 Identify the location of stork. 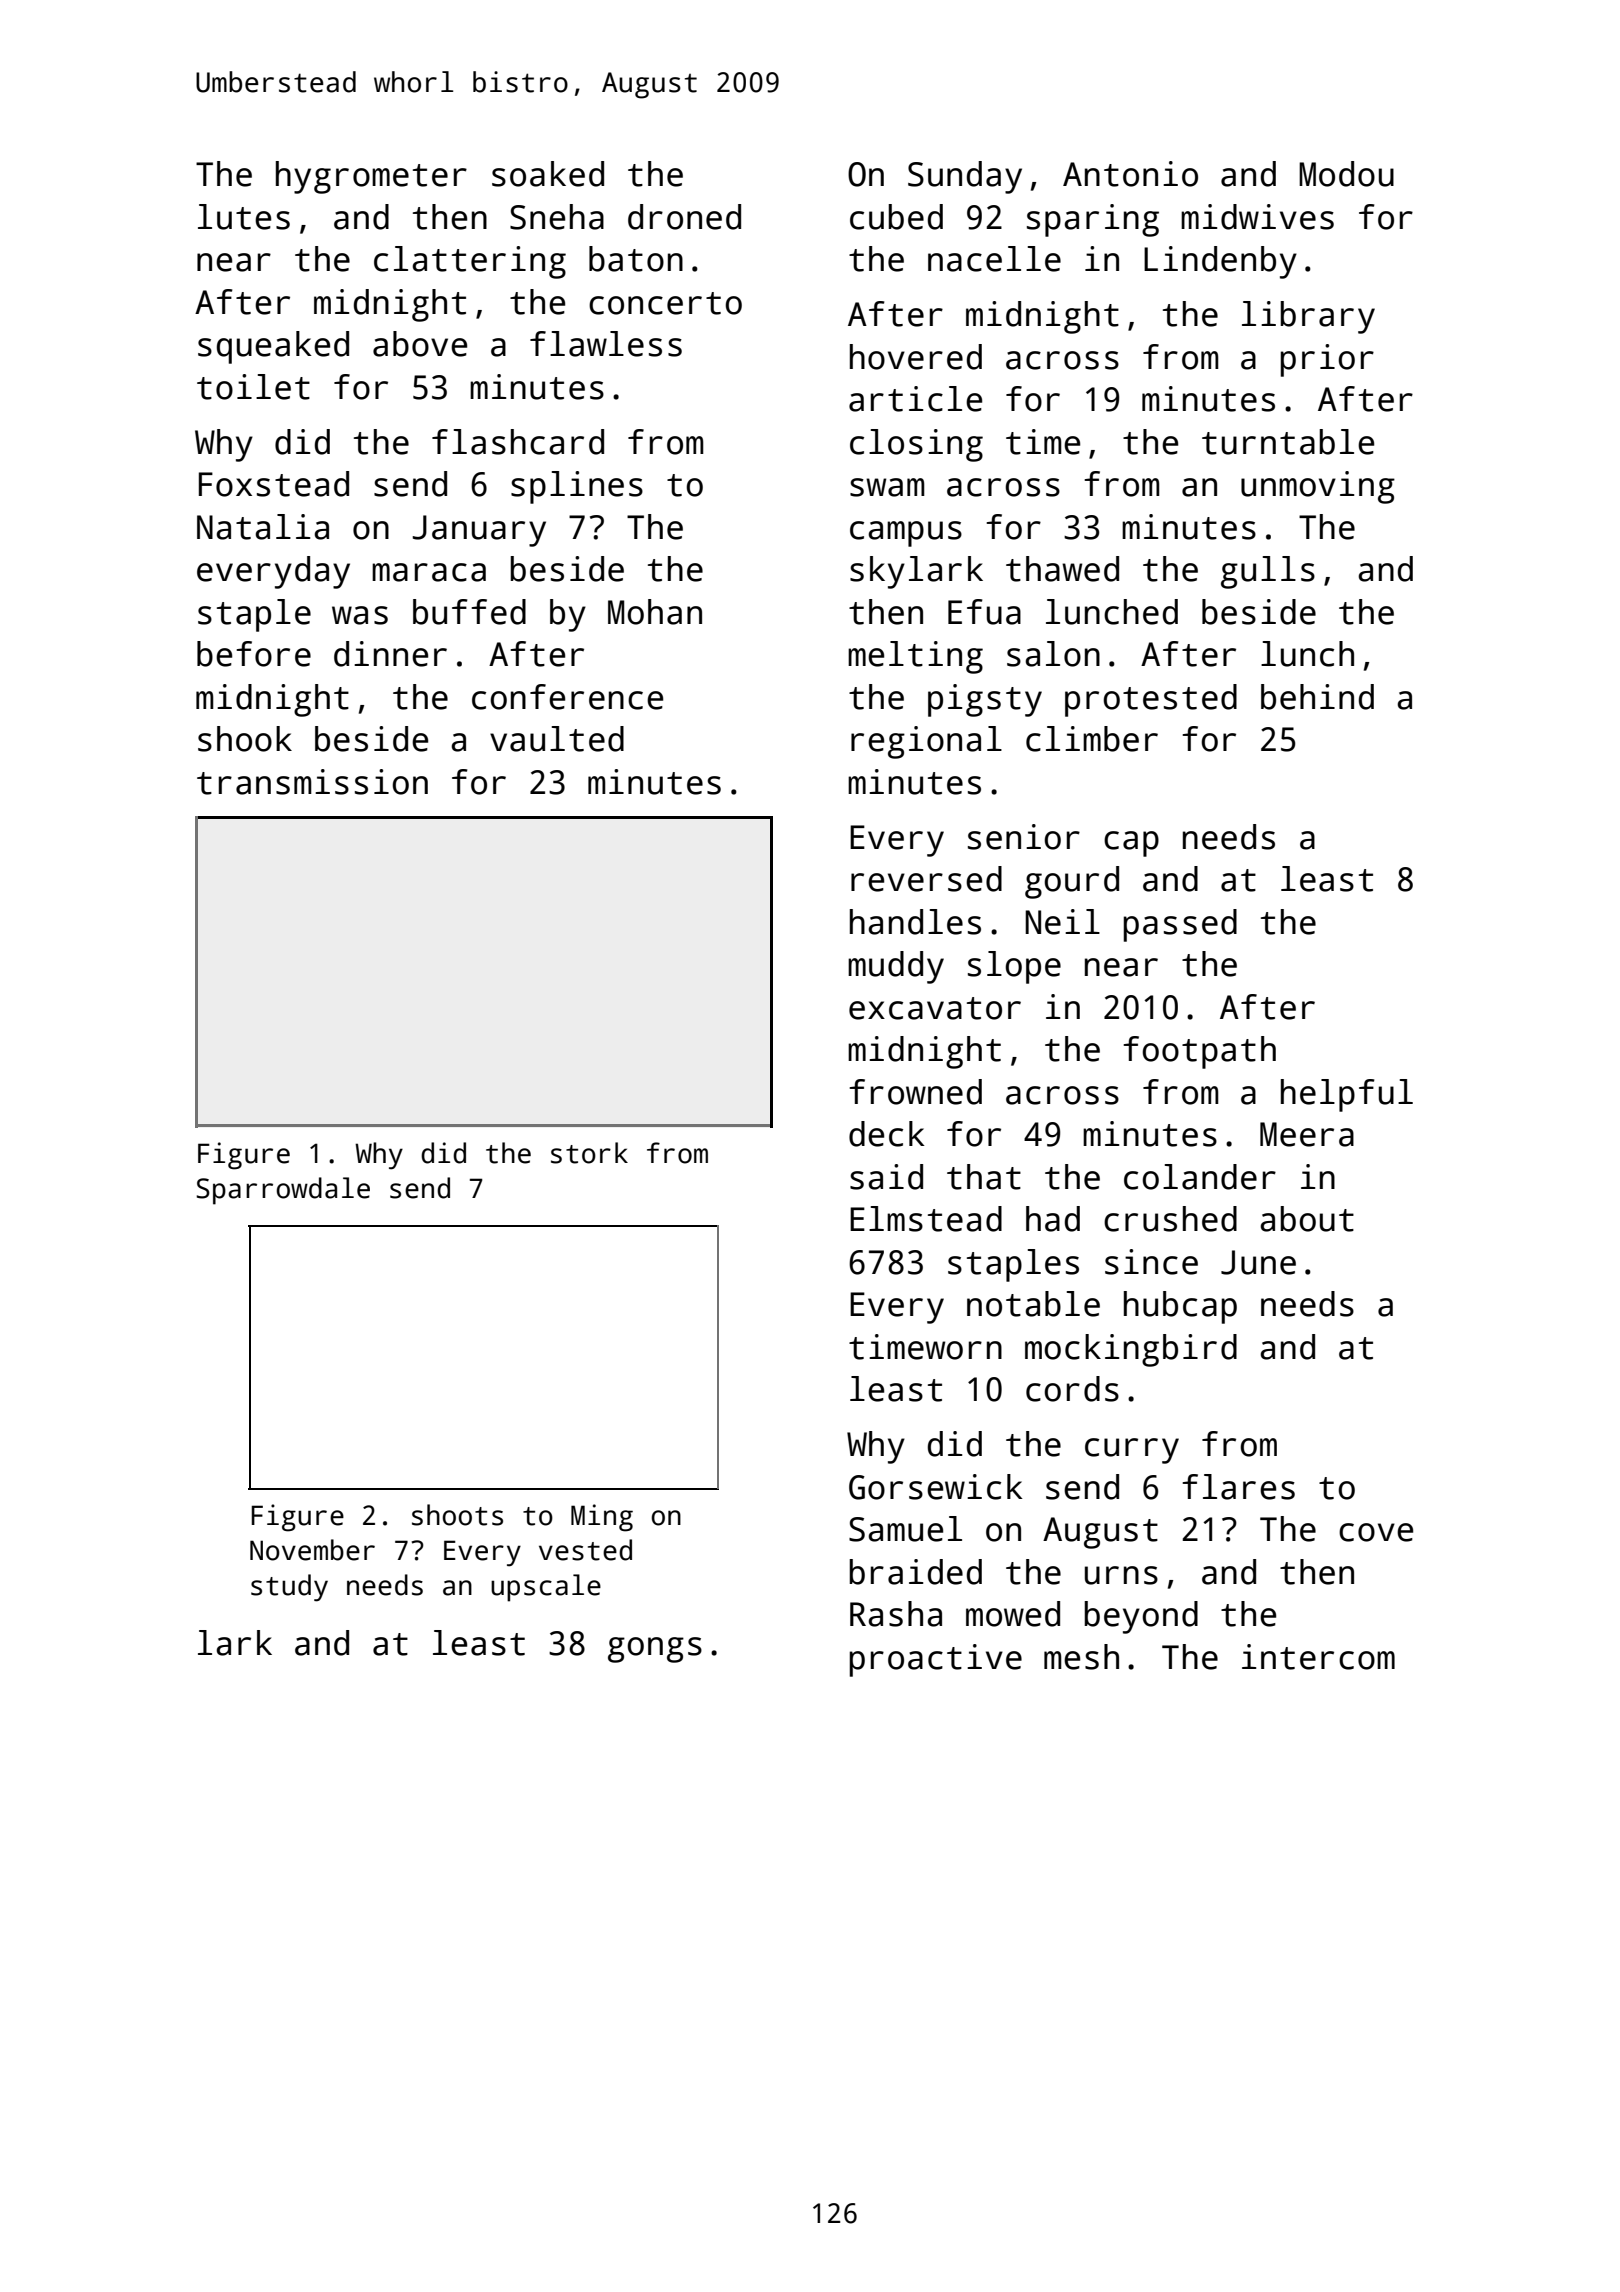
(589, 1153).
